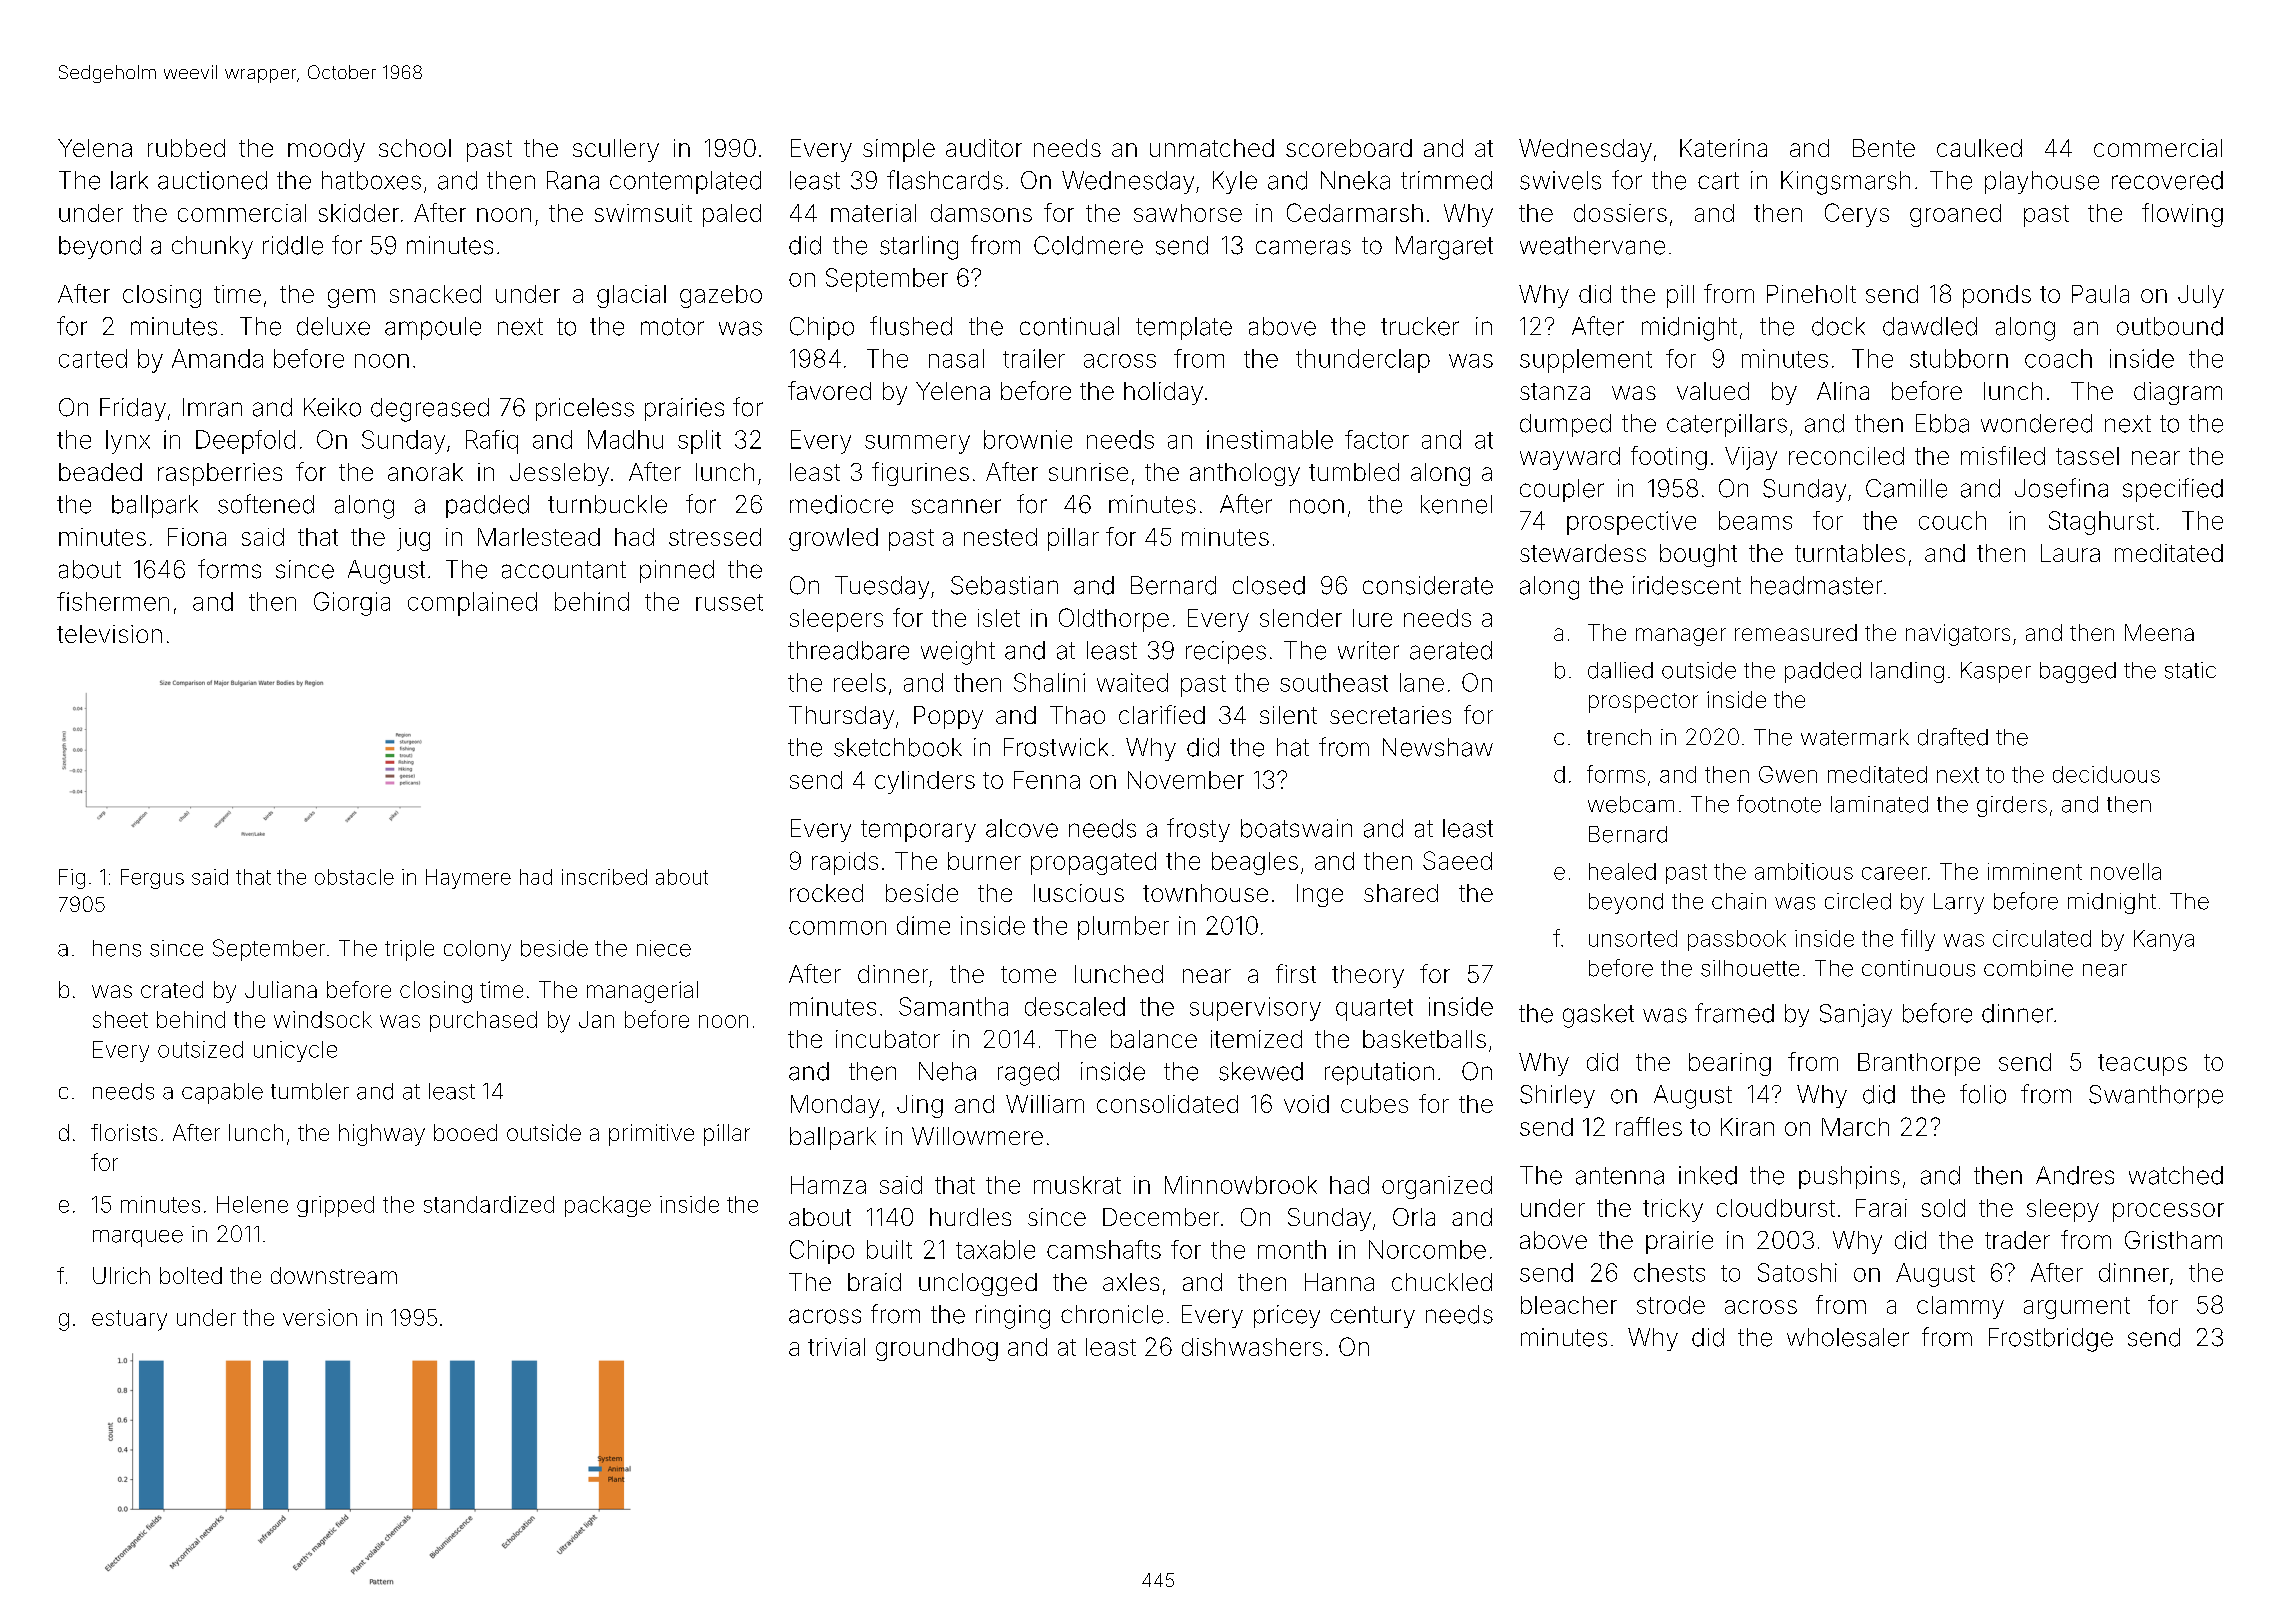 Image resolution: width=2282 pixels, height=1614 pixels. What do you see at coordinates (2075, 1175) in the page?
I see `Andres` at bounding box center [2075, 1175].
